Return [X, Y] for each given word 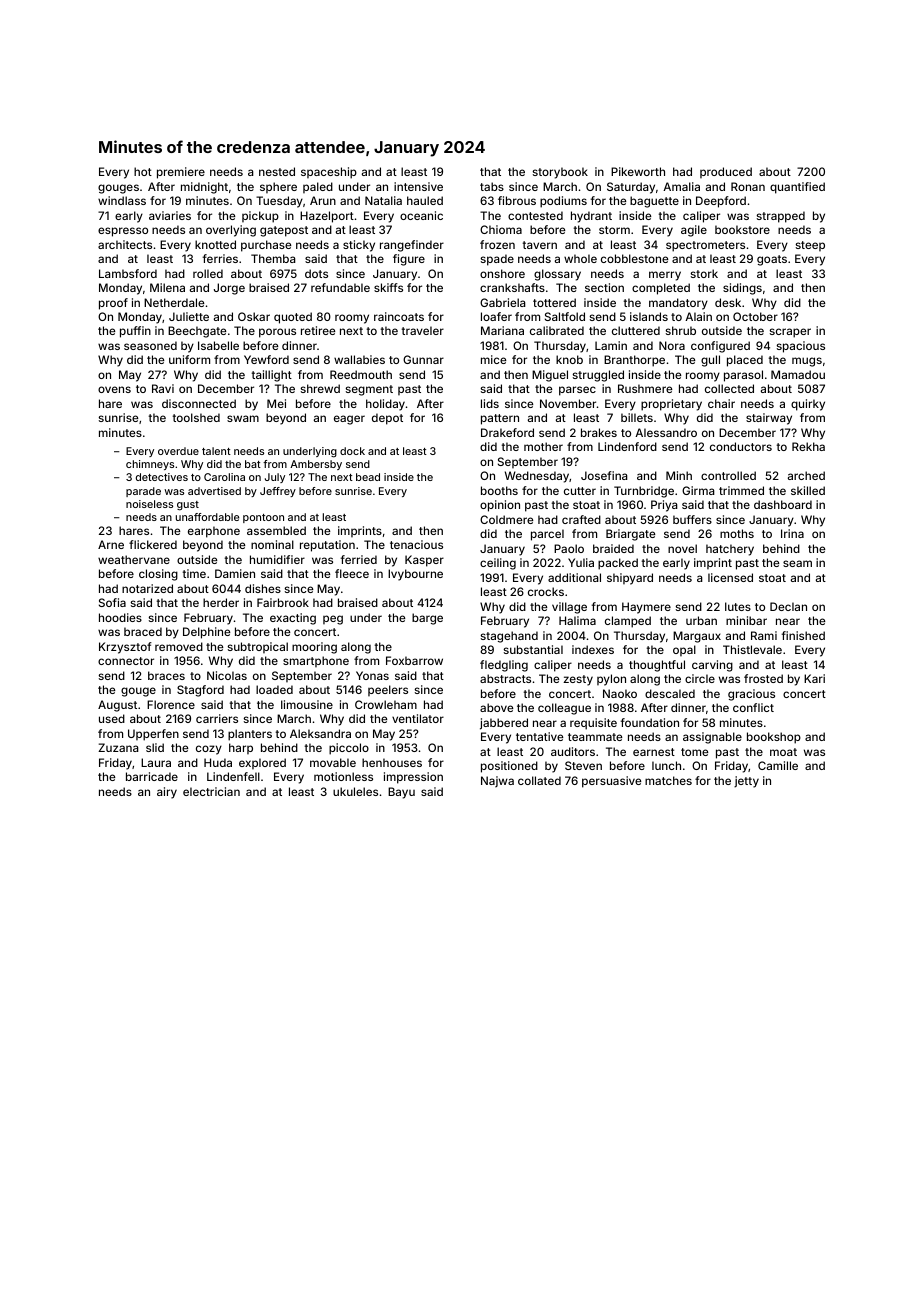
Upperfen [153, 735]
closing [158, 575]
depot [387, 419]
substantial [533, 649]
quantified [797, 188]
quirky [808, 405]
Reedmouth [361, 374]
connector [126, 661]
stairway [769, 419]
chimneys [150, 465]
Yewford [266, 359]
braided [613, 548]
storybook [560, 173]
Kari [814, 678]
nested [277, 171]
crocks [546, 591]
